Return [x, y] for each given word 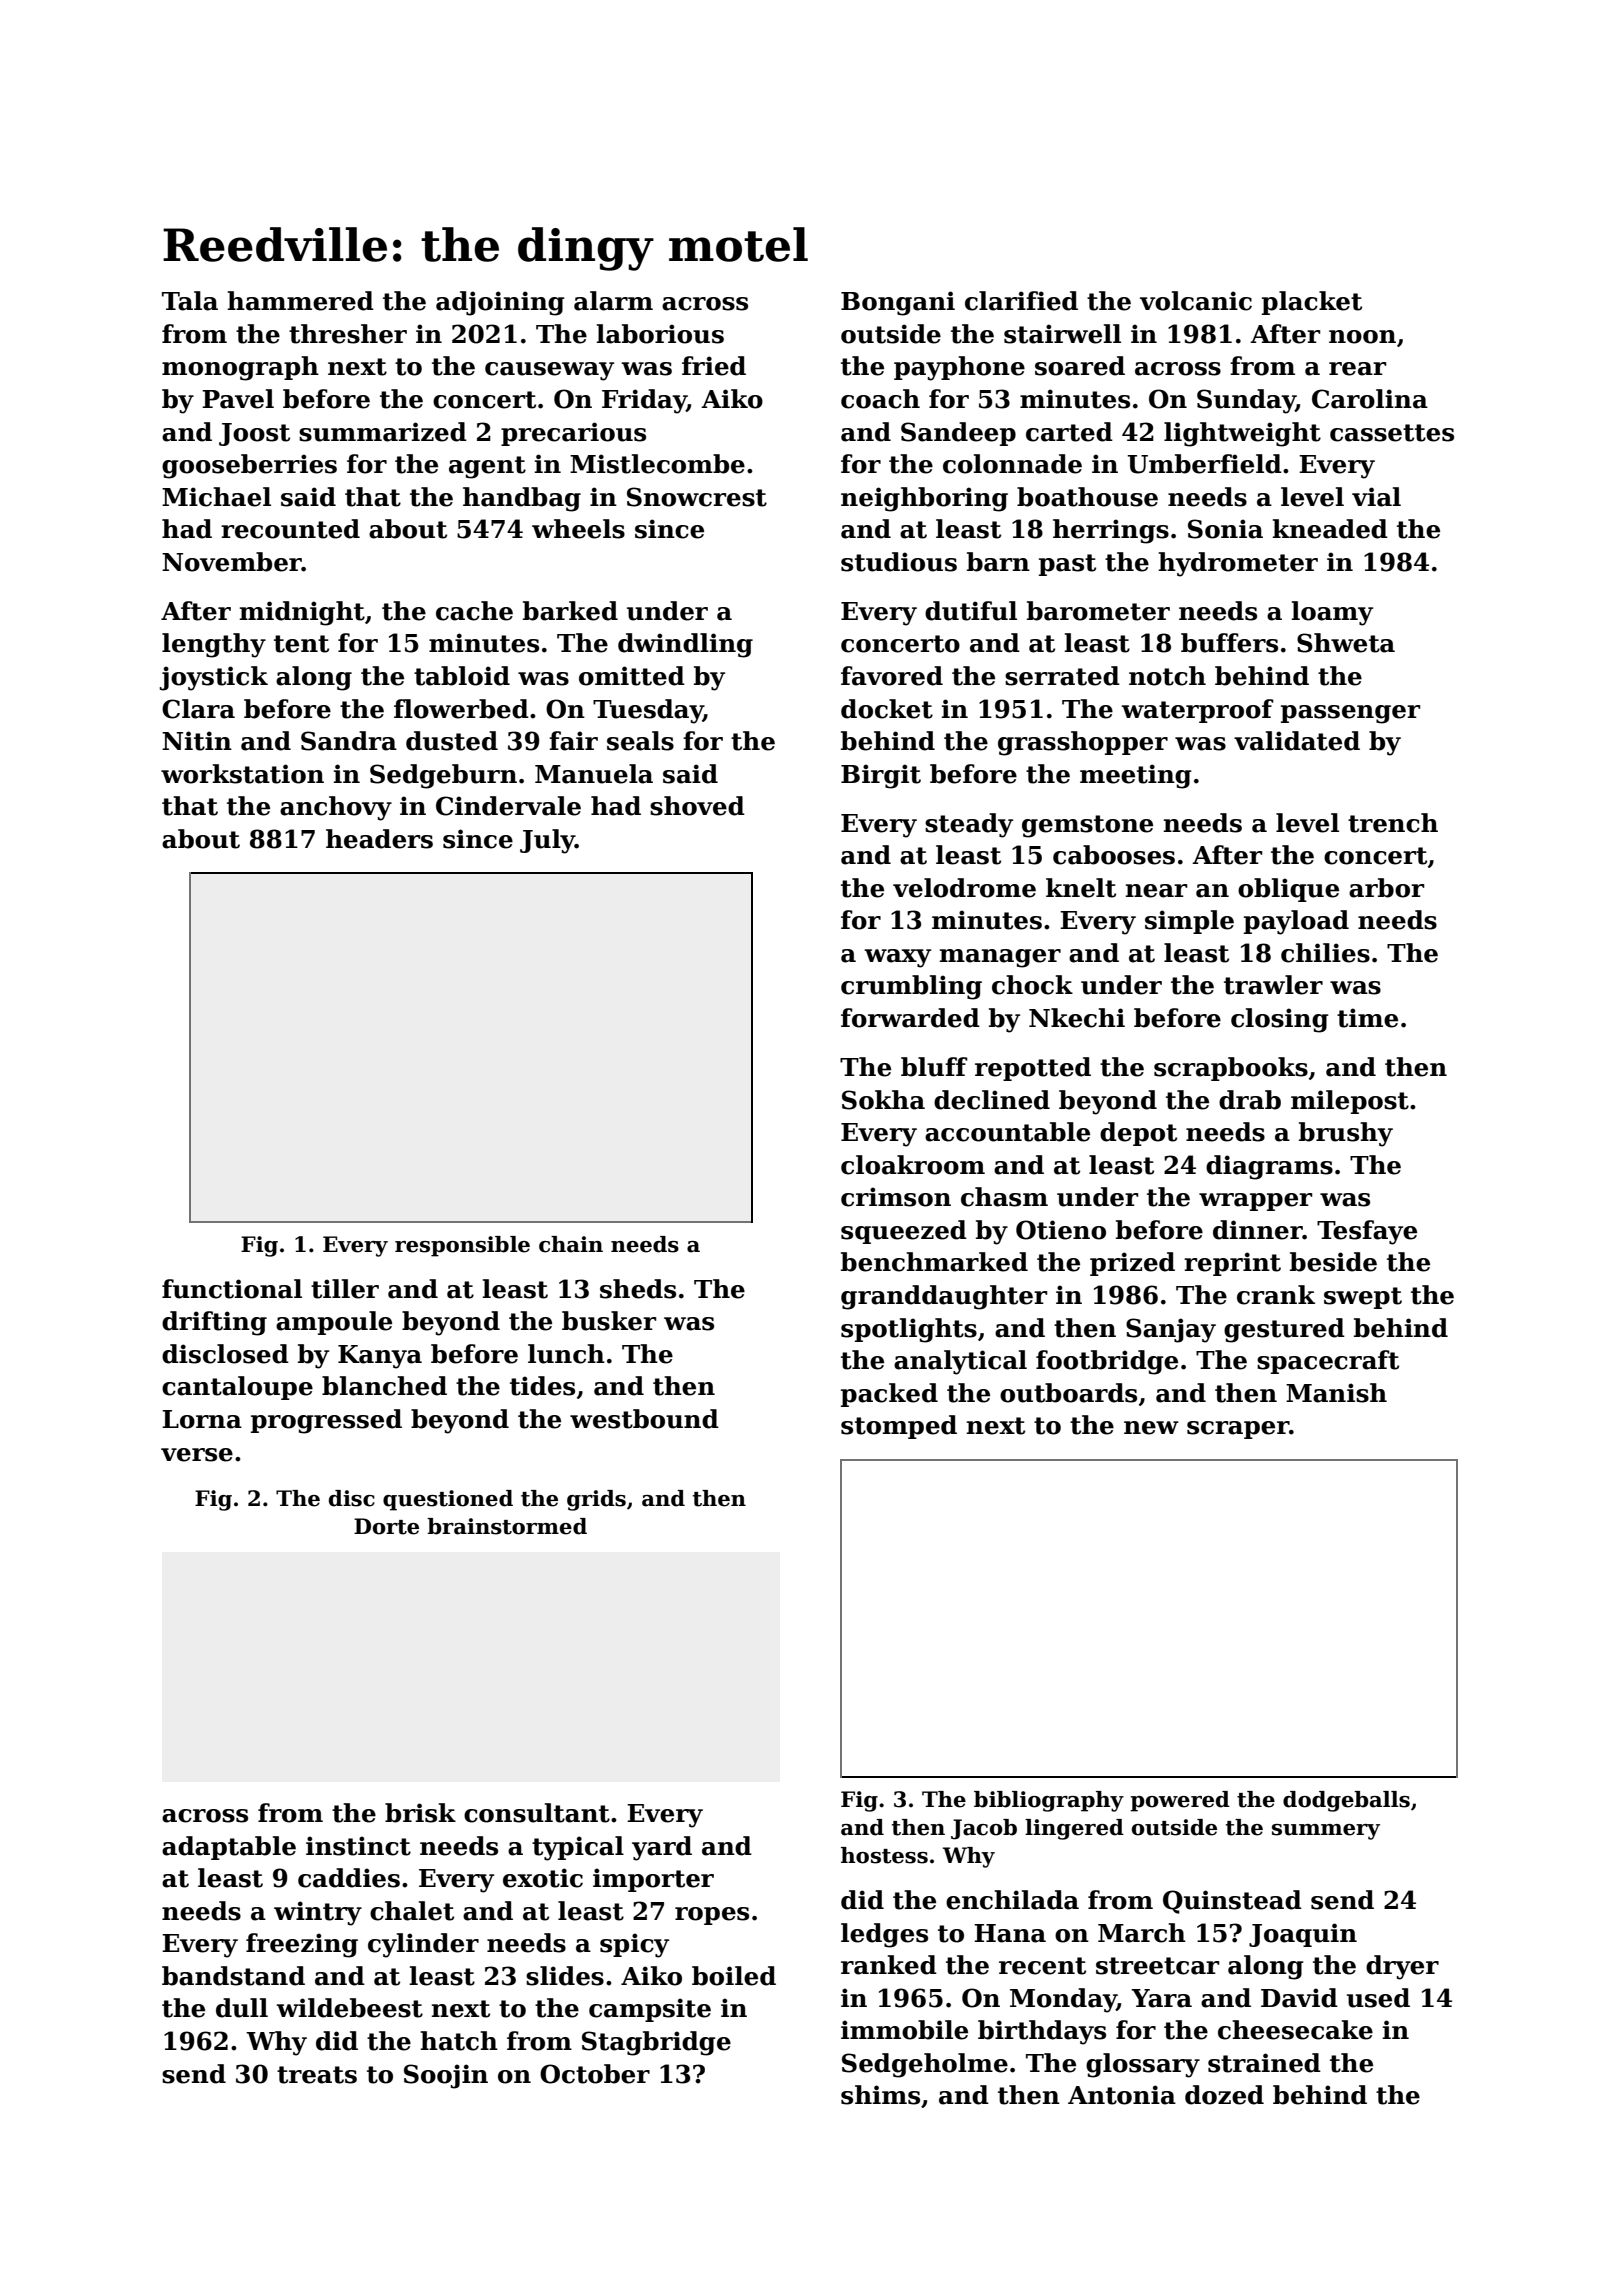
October [595, 2074]
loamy [1332, 613]
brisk [420, 1813]
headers [379, 839]
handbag [522, 499]
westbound [644, 1419]
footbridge [1107, 1362]
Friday [644, 401]
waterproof [1197, 711]
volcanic [1196, 301]
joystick [214, 678]
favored [892, 676]
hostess [884, 1855]
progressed [326, 1421]
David [1299, 1998]
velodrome [964, 888]
